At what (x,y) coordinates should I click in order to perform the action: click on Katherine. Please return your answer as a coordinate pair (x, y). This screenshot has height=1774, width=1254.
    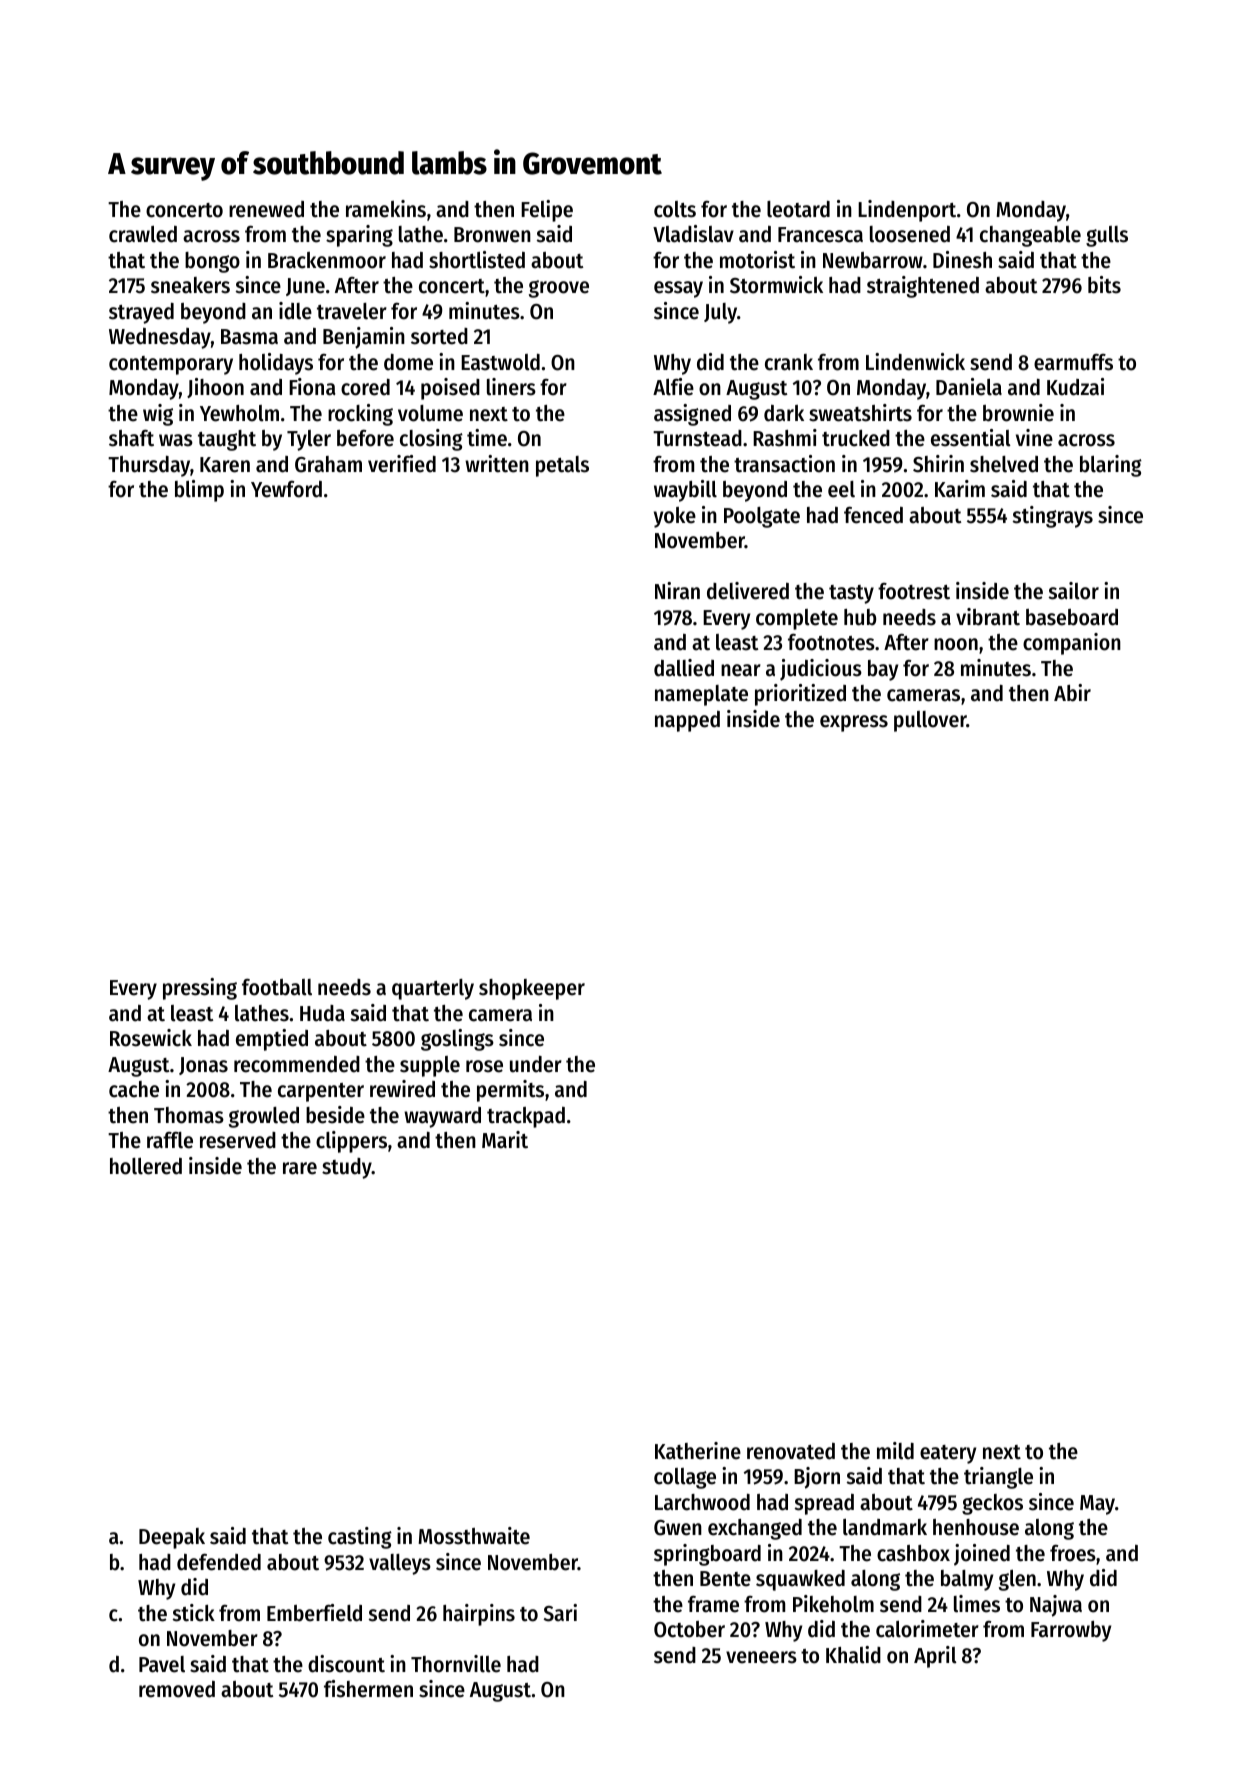
    Looking at the image, I should click on (698, 1451).
